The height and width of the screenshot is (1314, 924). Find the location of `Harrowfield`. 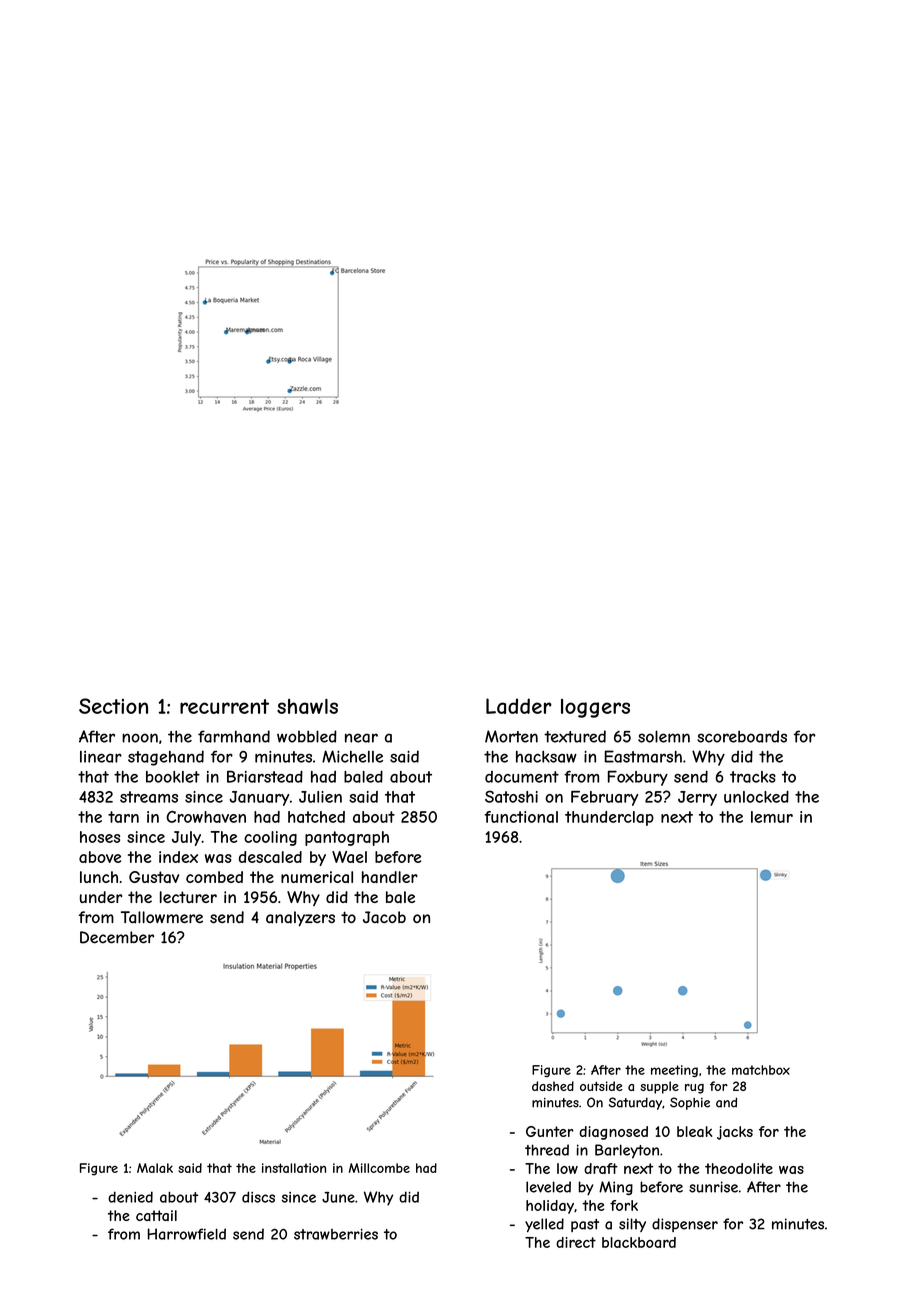

Harrowfield is located at coordinates (187, 1234).
